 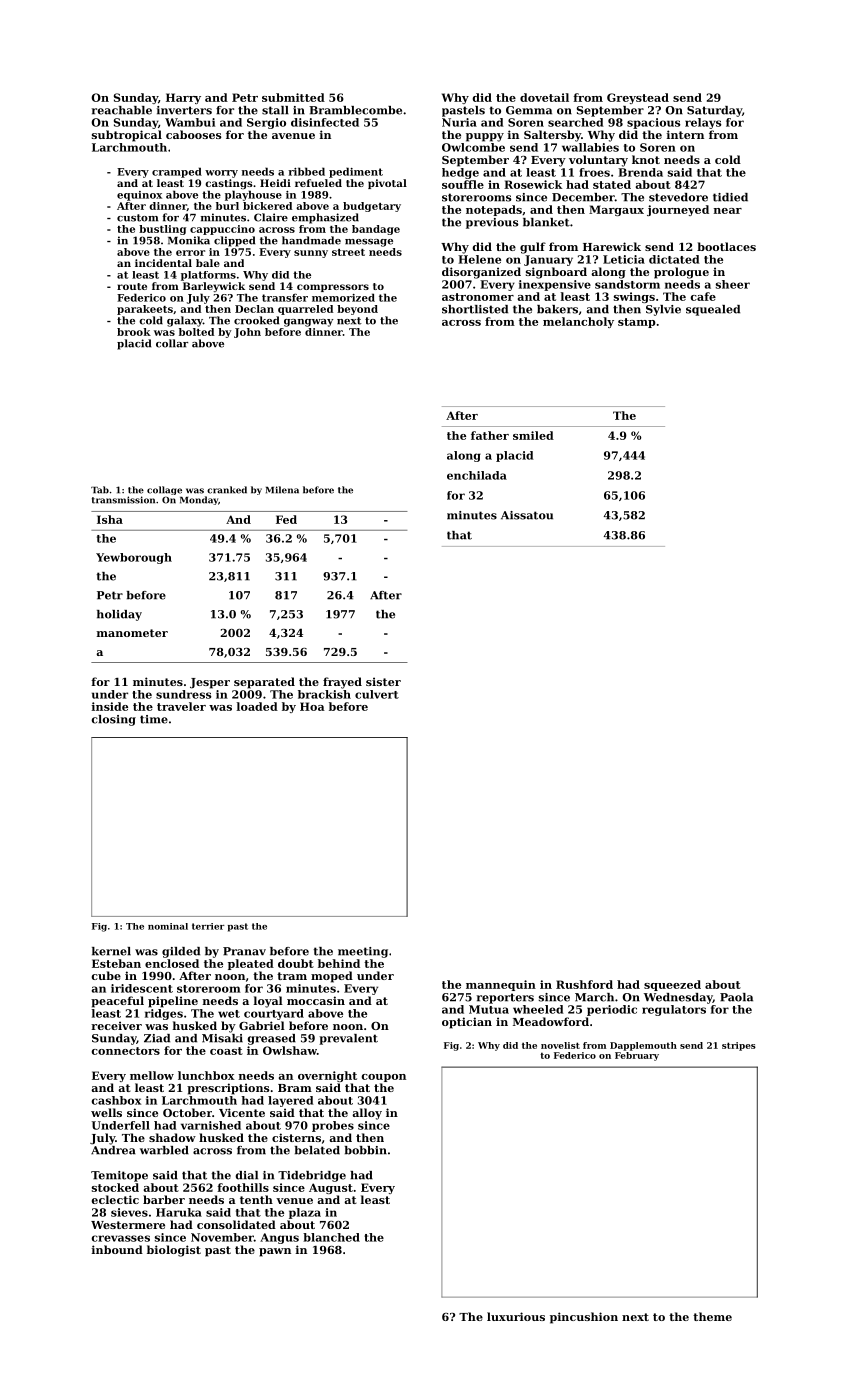 I want to click on inbound, so click(x=117, y=1249).
